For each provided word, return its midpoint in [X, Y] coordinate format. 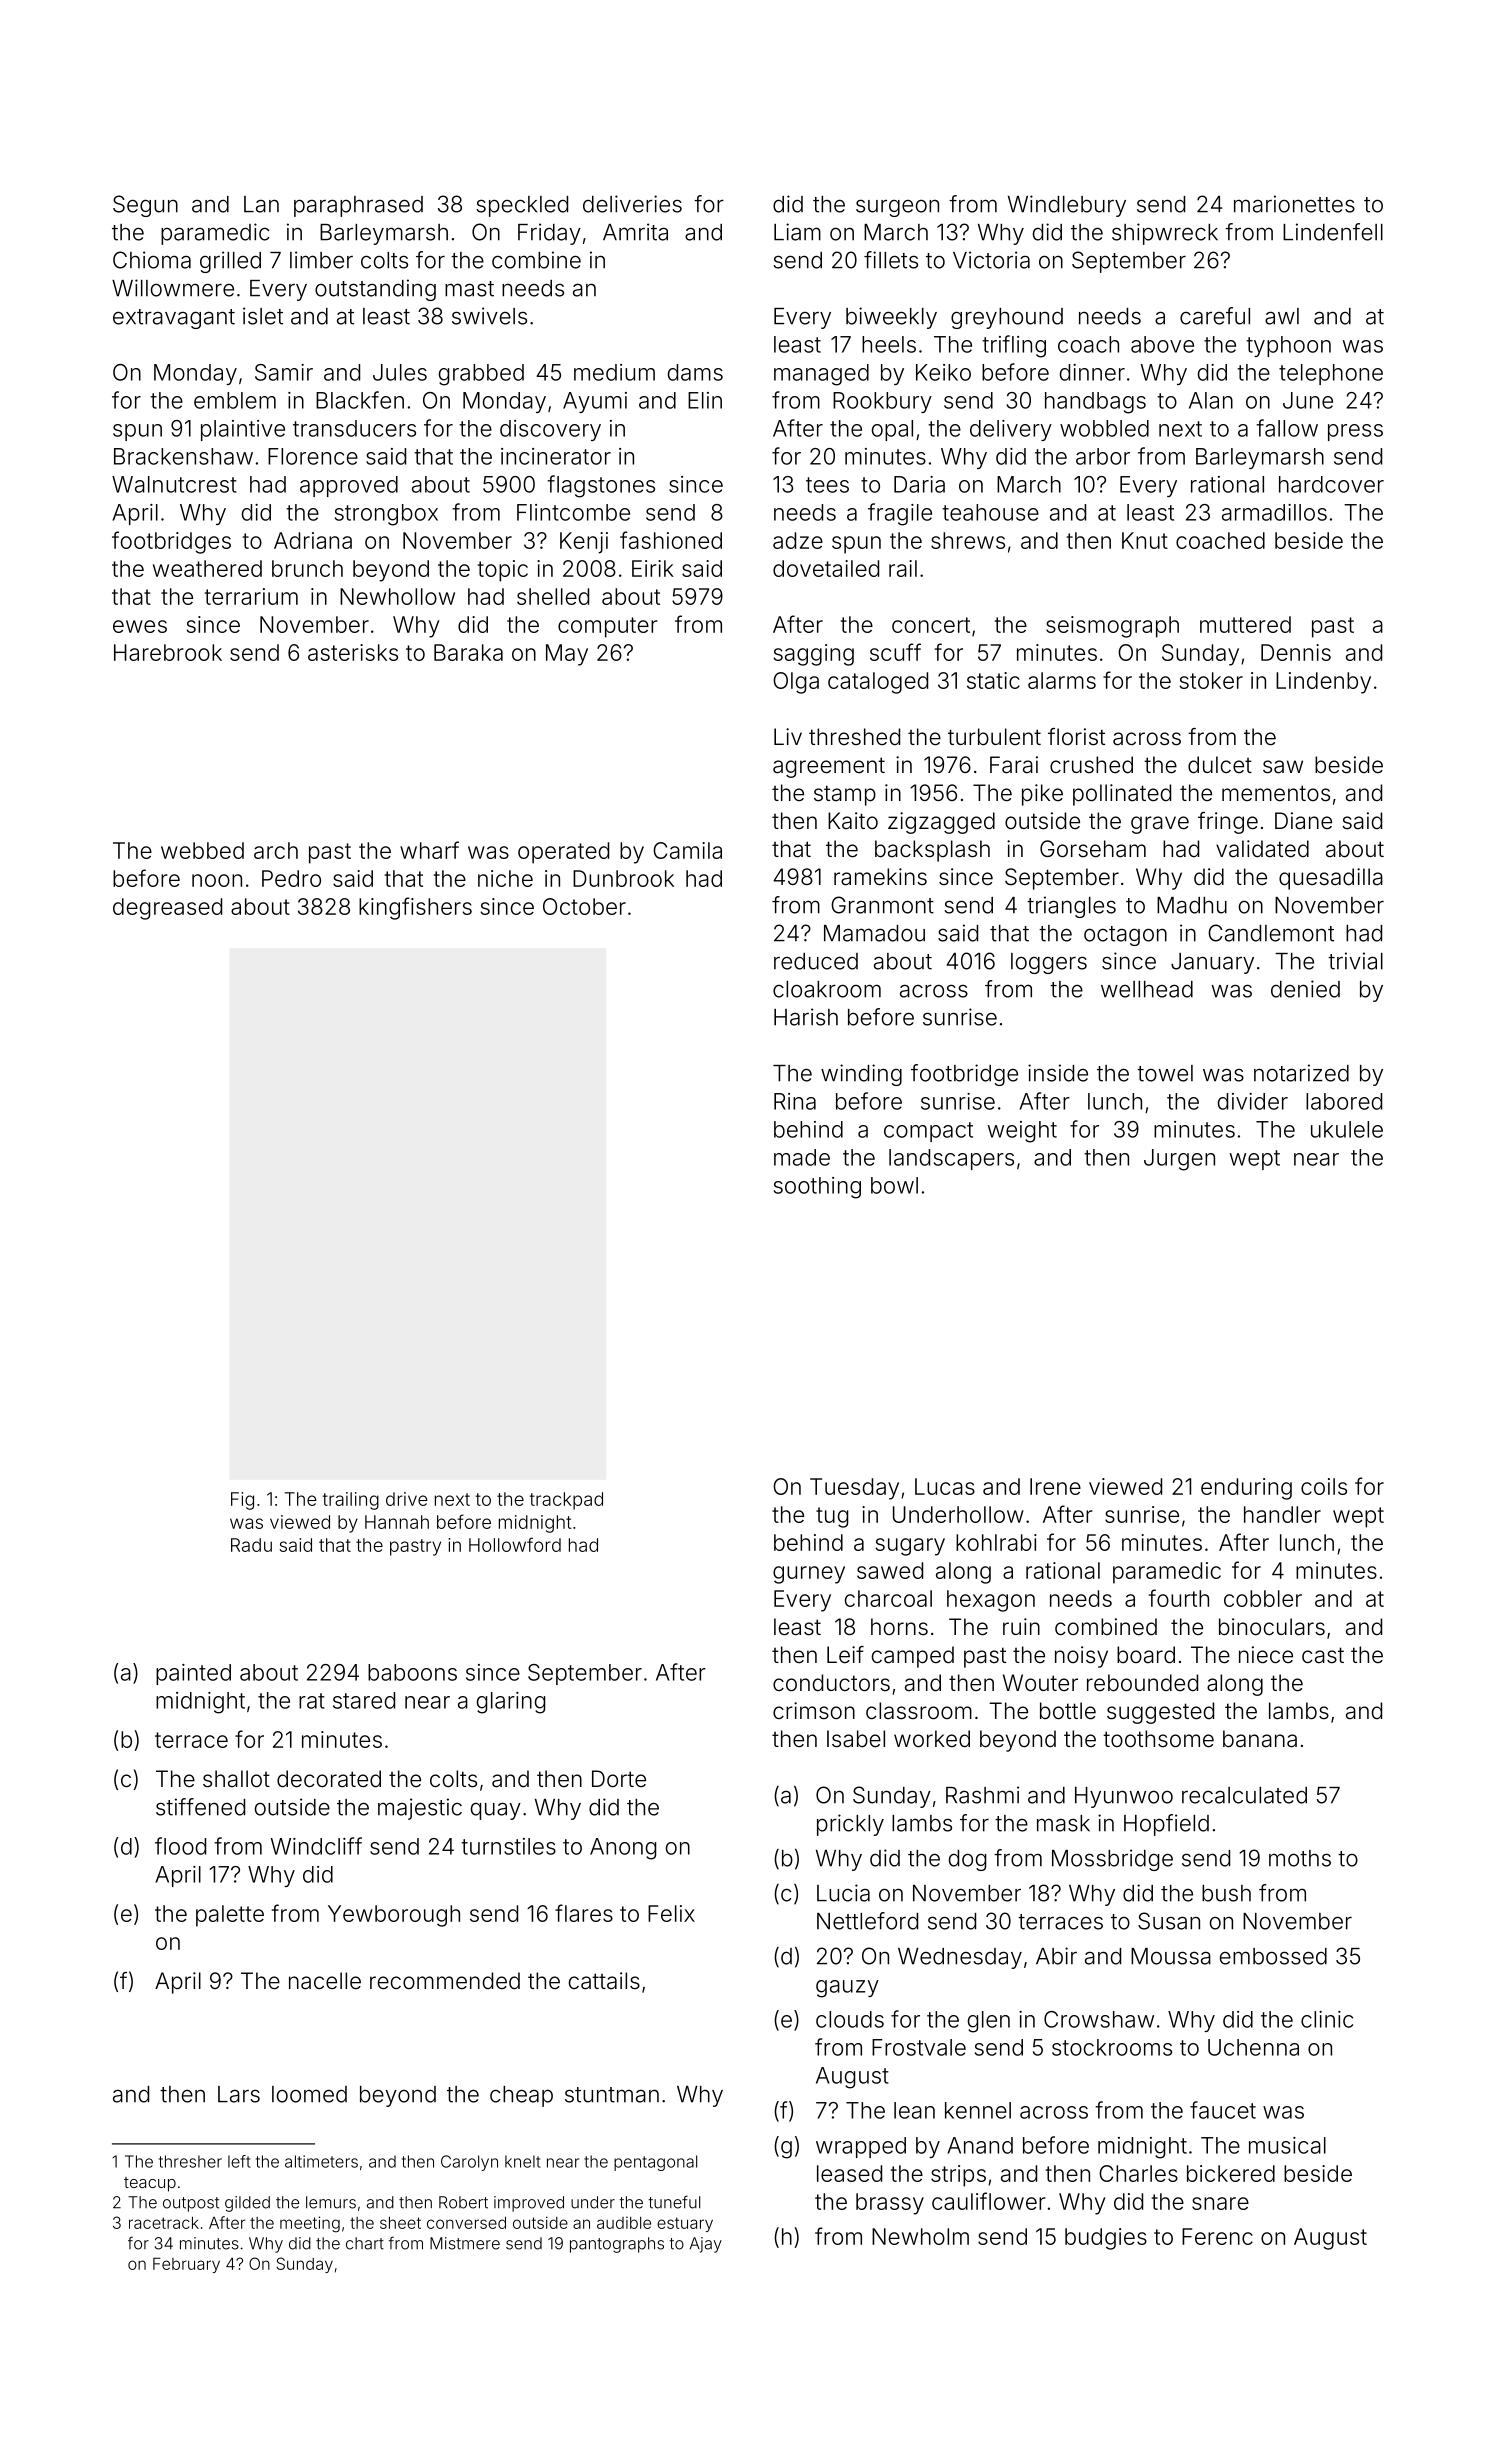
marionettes [1294, 204]
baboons [412, 1672]
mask [1063, 1823]
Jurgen [1179, 1160]
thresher [190, 2161]
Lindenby [1323, 683]
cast [1323, 1655]
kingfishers [415, 908]
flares [584, 1913]
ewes [140, 626]
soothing [817, 1188]
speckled [522, 206]
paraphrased [358, 206]
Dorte [619, 1779]
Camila [687, 850]
